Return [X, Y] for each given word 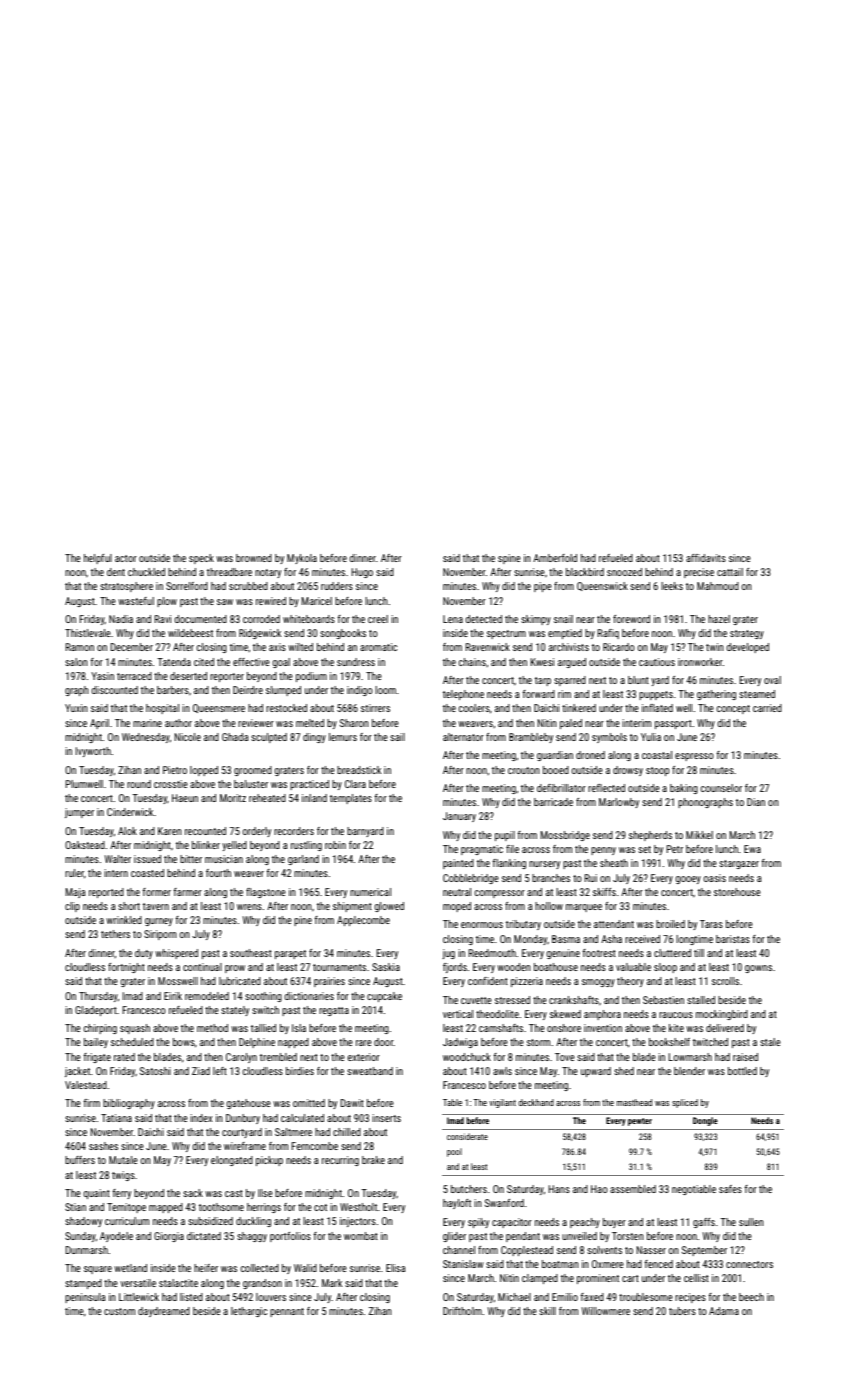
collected [260, 1268]
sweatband [370, 1071]
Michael [514, 1297]
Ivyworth [93, 752]
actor [126, 558]
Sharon [354, 723]
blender [689, 1071]
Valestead [86, 1085]
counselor [721, 788]
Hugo [362, 573]
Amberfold [555, 558]
